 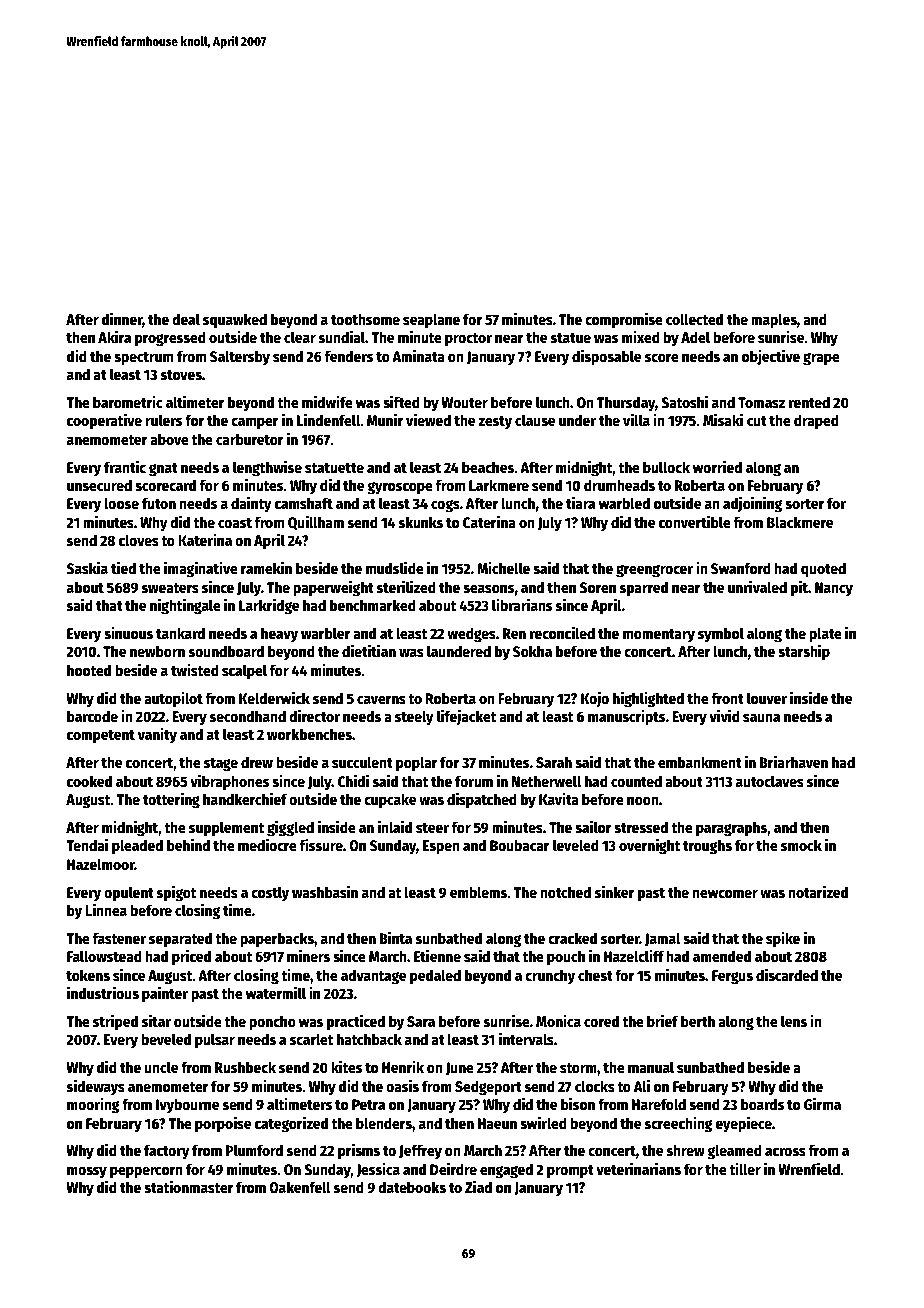 What do you see at coordinates (92, 716) in the screenshot?
I see `barcode` at bounding box center [92, 716].
